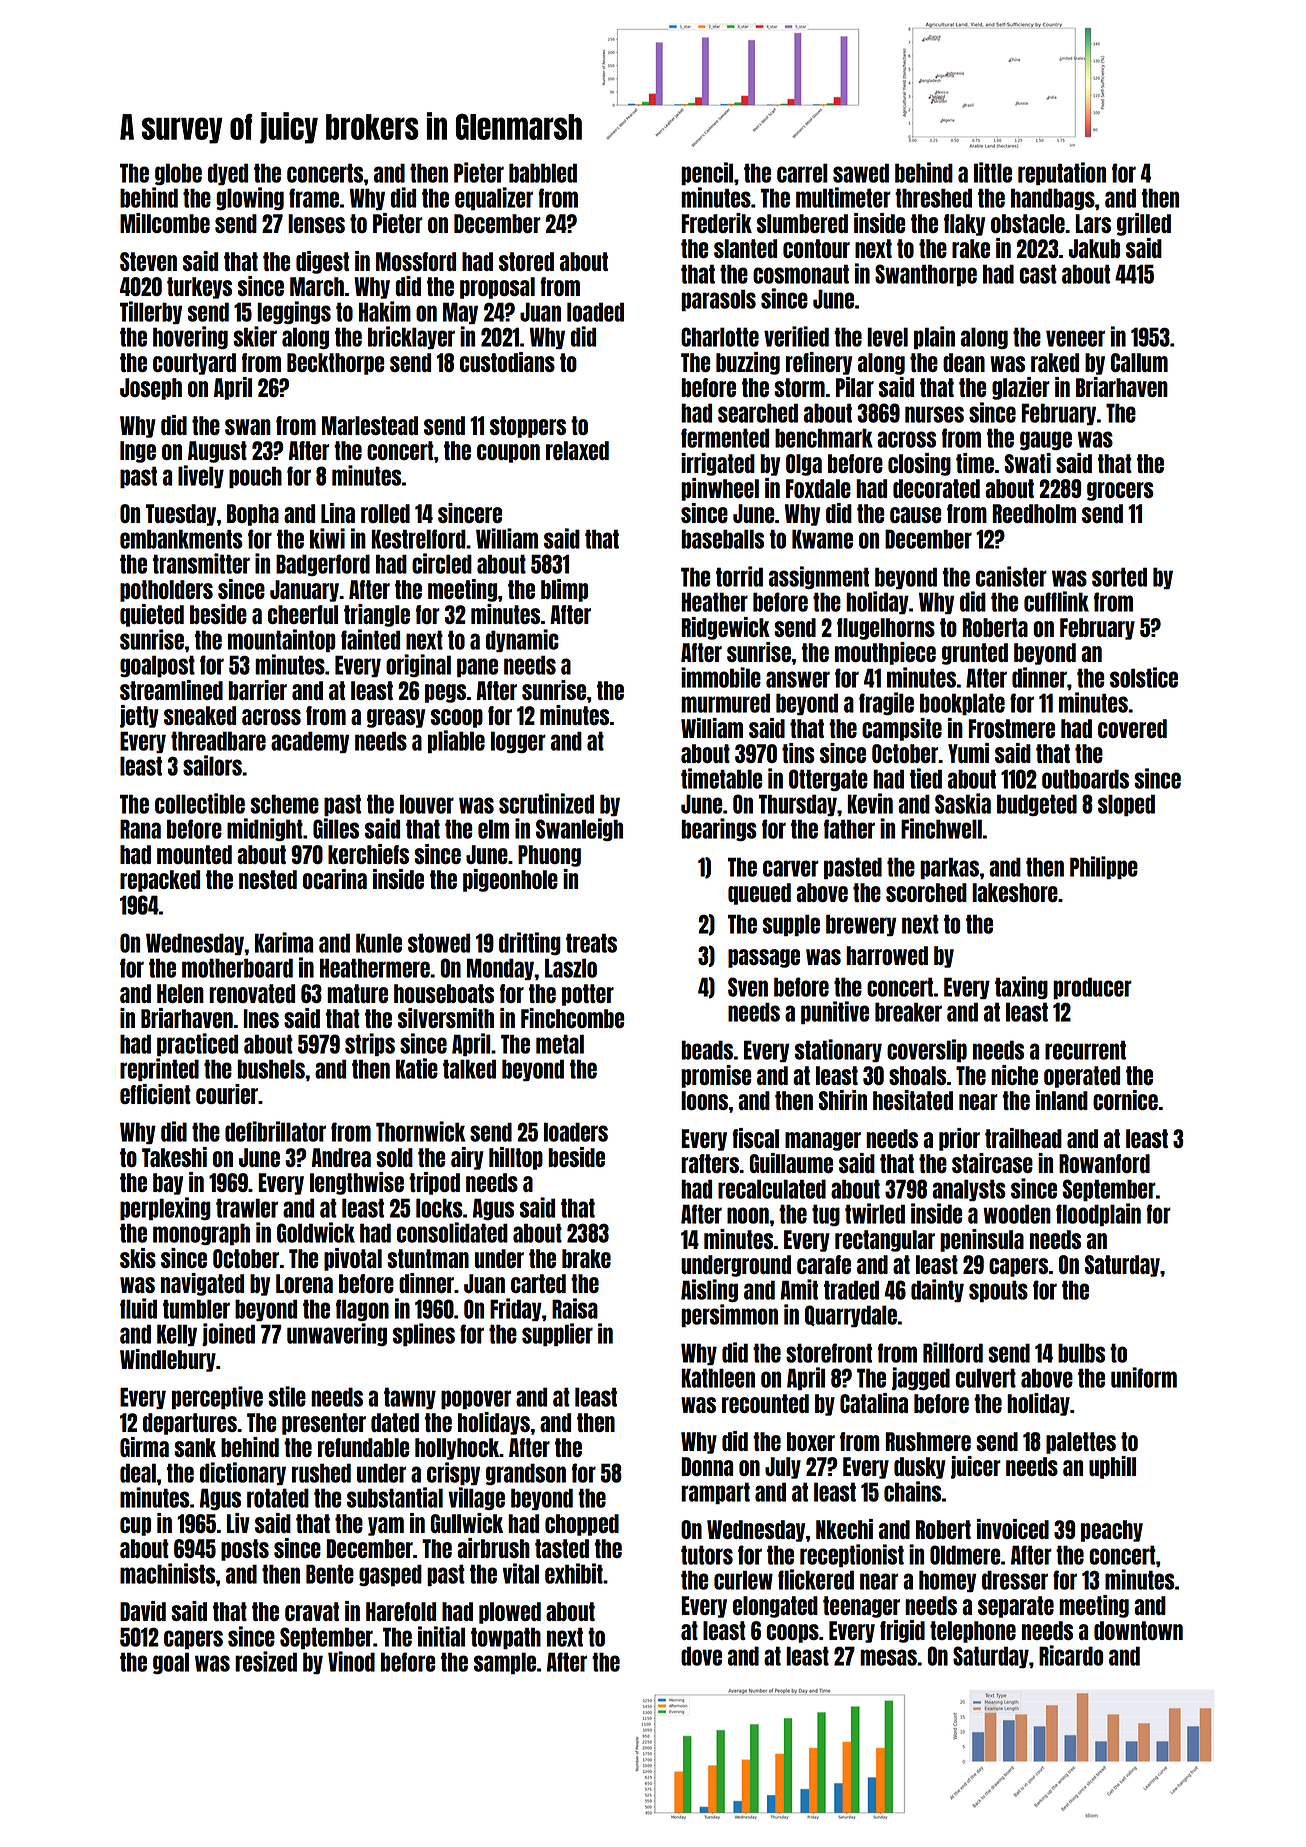 The height and width of the screenshot is (1847, 1306). I want to click on Vinod, so click(351, 1661).
